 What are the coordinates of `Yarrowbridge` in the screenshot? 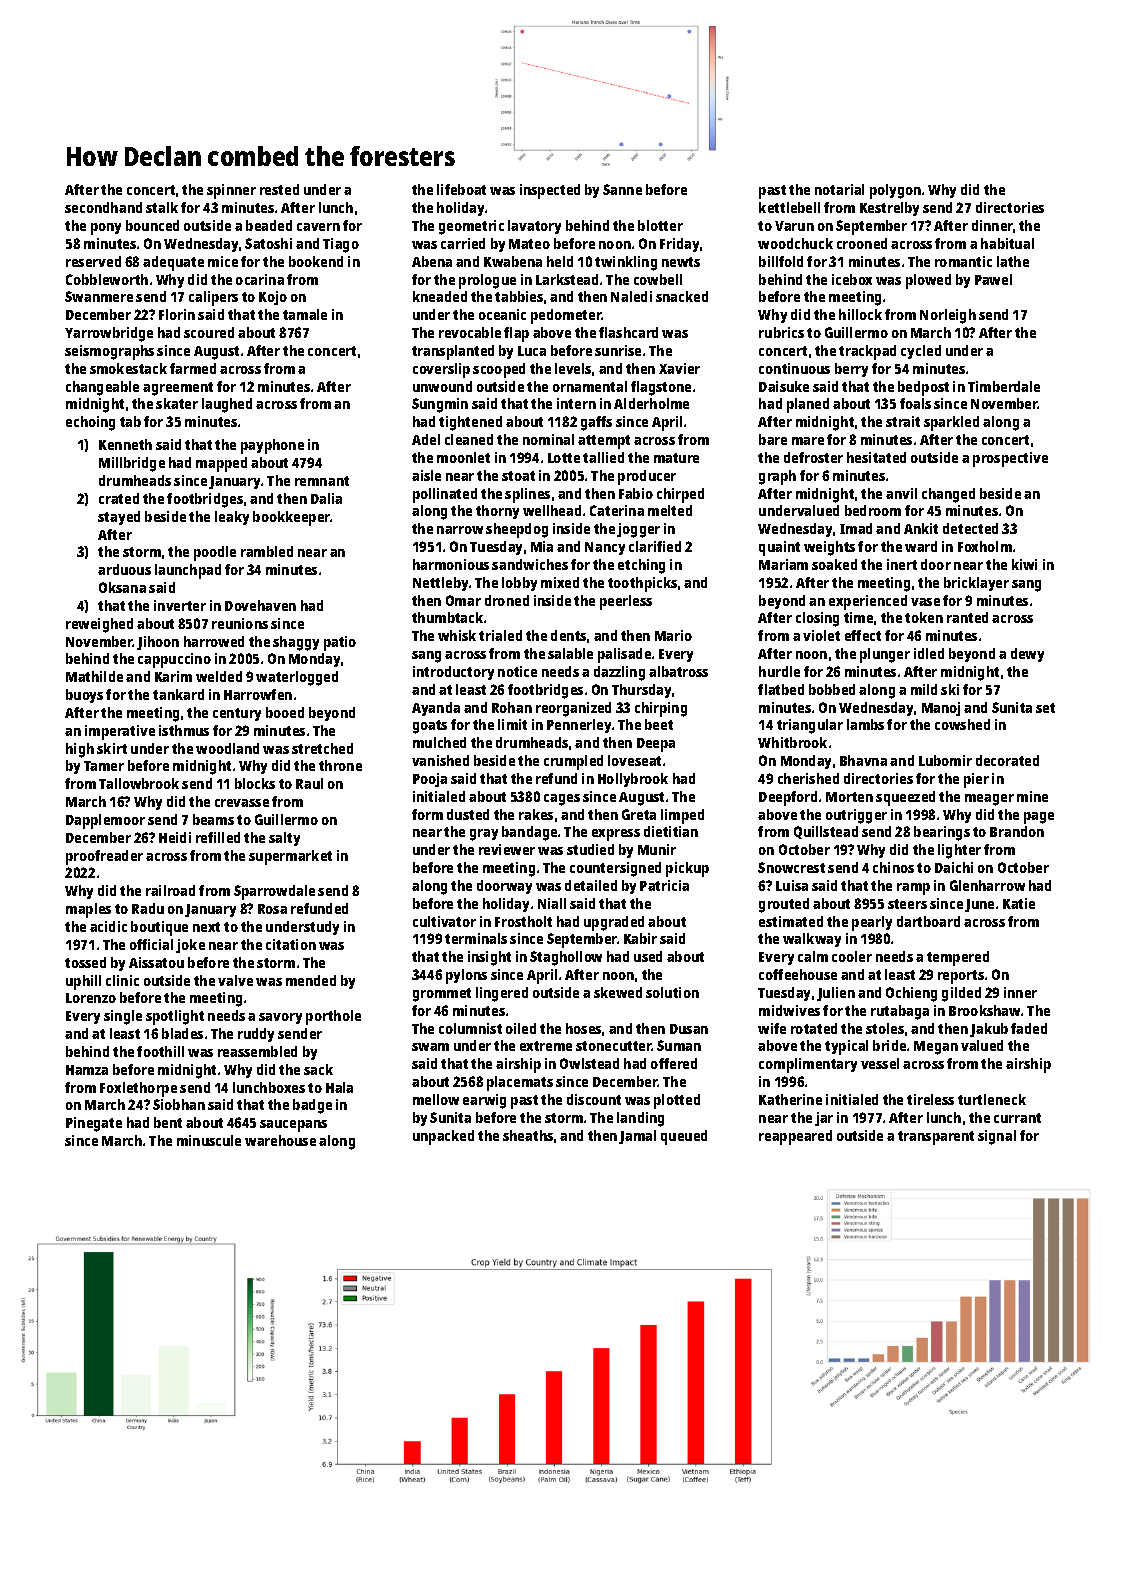 It's located at (109, 334).
